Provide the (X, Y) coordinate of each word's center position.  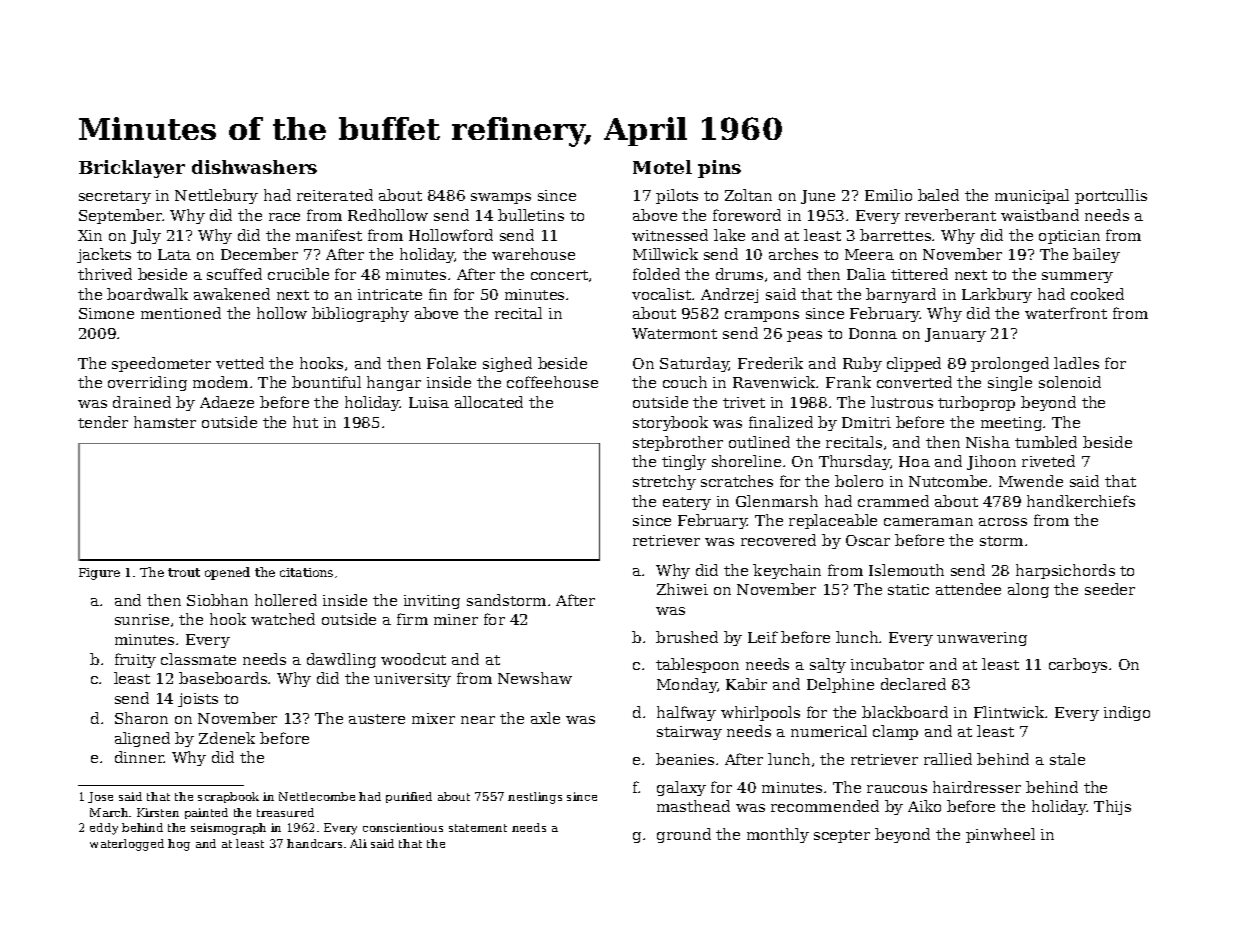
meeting (1011, 424)
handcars (314, 843)
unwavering (982, 639)
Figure (99, 574)
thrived (105, 274)
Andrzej (729, 295)
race (284, 217)
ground (684, 835)
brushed (687, 637)
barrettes (895, 235)
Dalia (866, 274)
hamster (165, 422)
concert (559, 275)
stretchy (664, 482)
